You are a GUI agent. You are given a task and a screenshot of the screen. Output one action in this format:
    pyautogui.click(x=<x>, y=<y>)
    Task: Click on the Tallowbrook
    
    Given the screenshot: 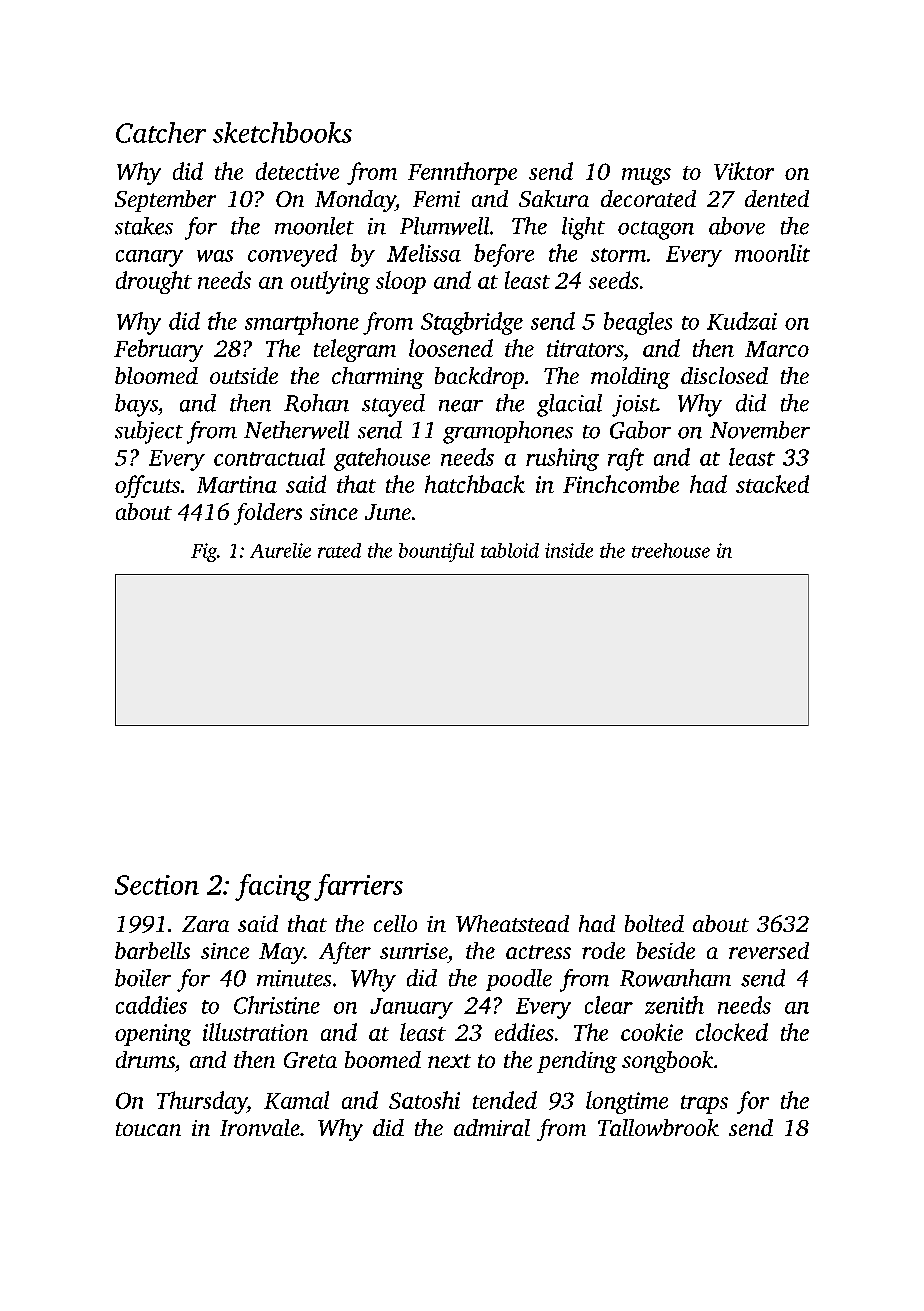 What is the action you would take?
    pyautogui.click(x=658, y=1127)
